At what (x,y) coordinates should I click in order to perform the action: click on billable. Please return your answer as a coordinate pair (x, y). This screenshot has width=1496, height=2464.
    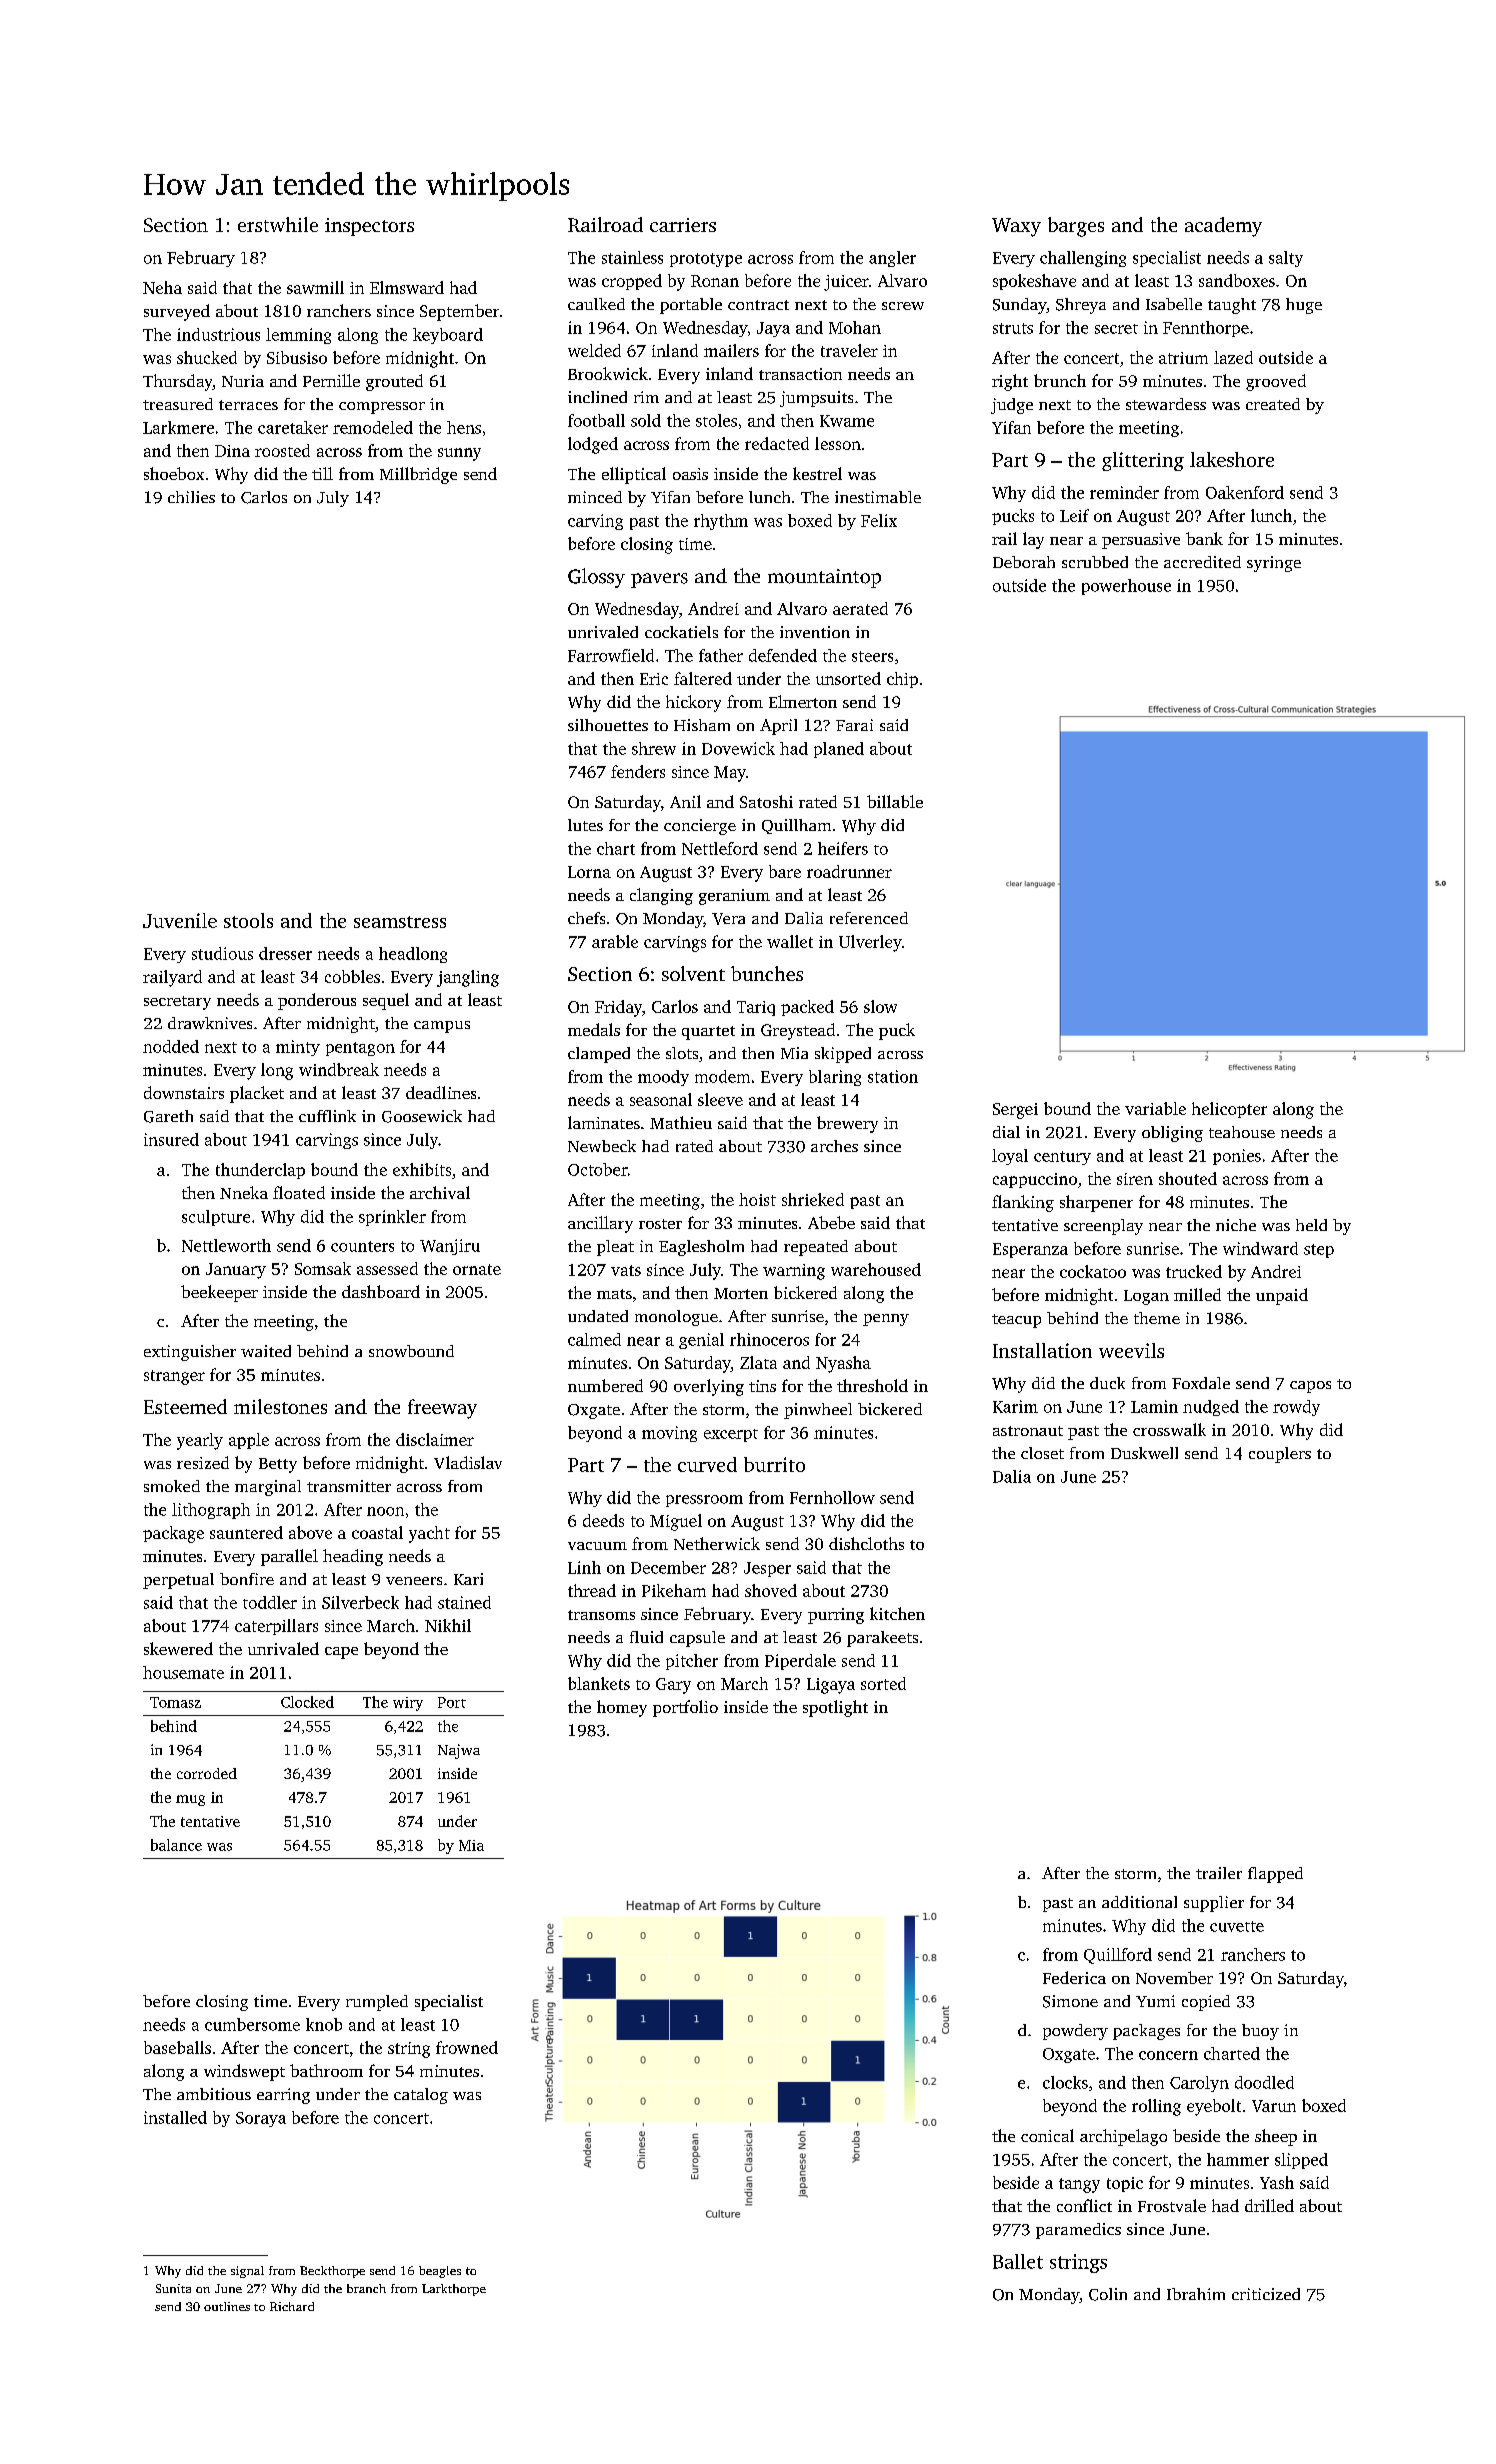
    Looking at the image, I should click on (895, 801).
